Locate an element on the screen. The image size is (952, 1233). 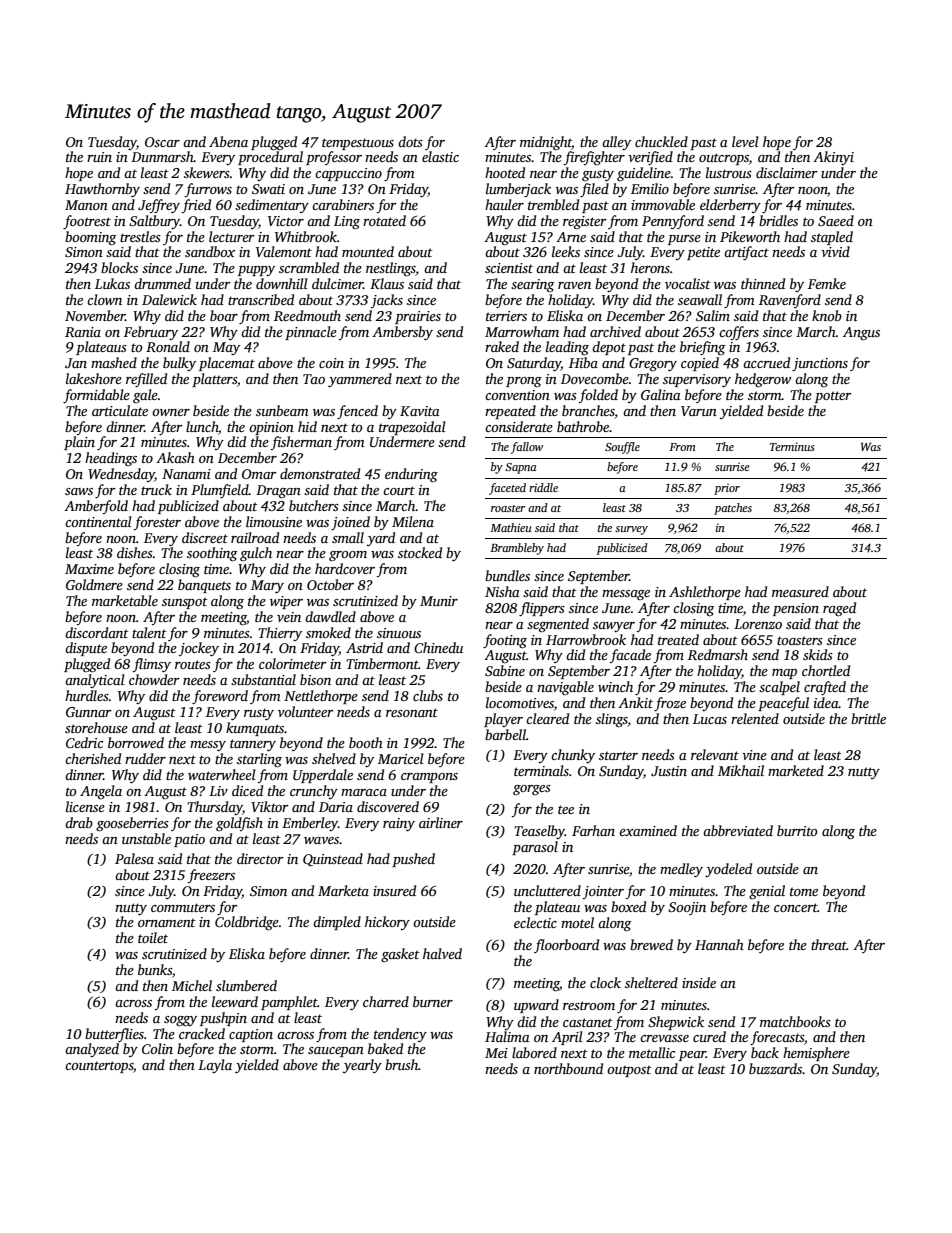
ruin is located at coordinates (99, 157).
